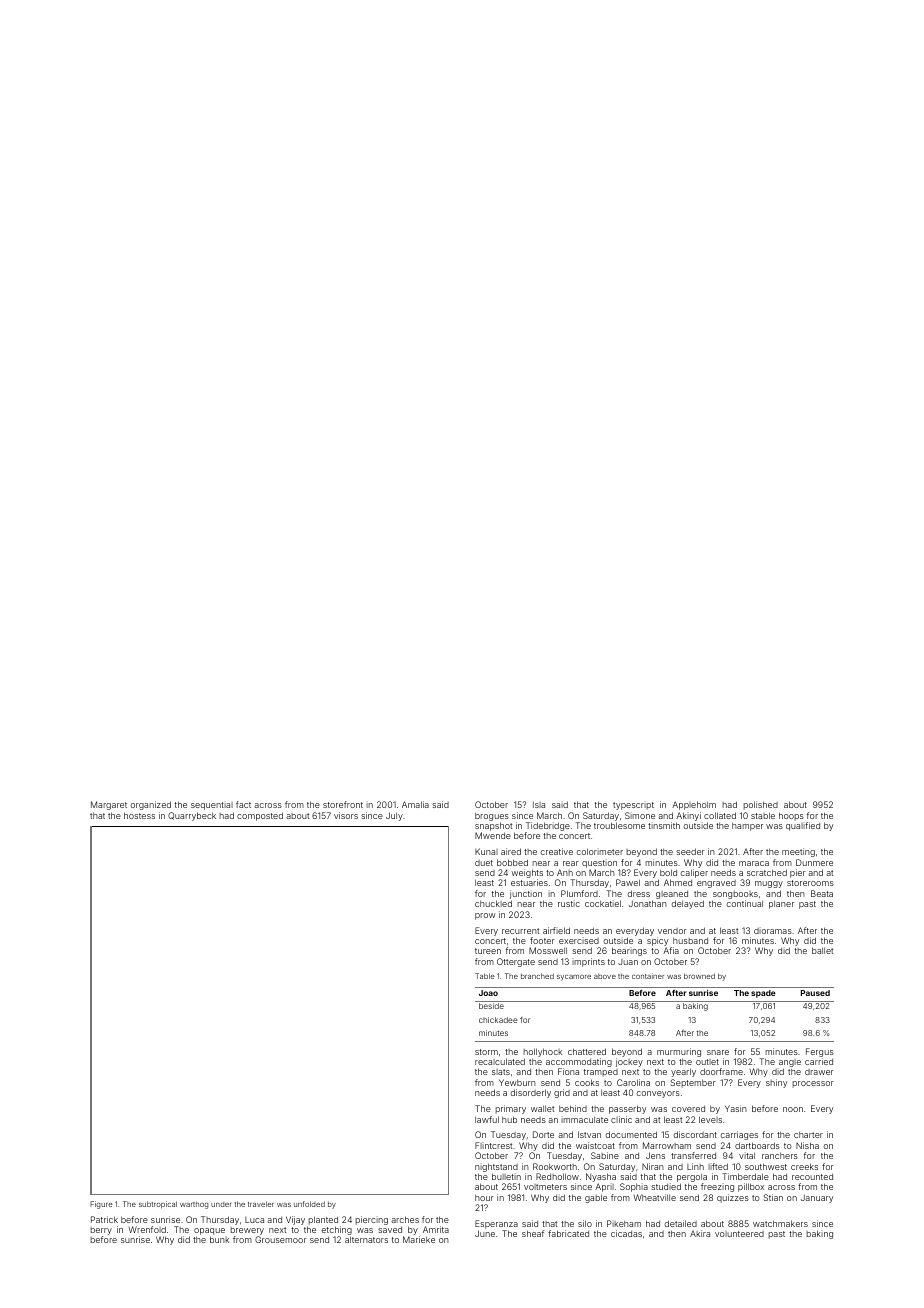 This screenshot has width=924, height=1308. What do you see at coordinates (657, 941) in the screenshot?
I see `spicy` at bounding box center [657, 941].
